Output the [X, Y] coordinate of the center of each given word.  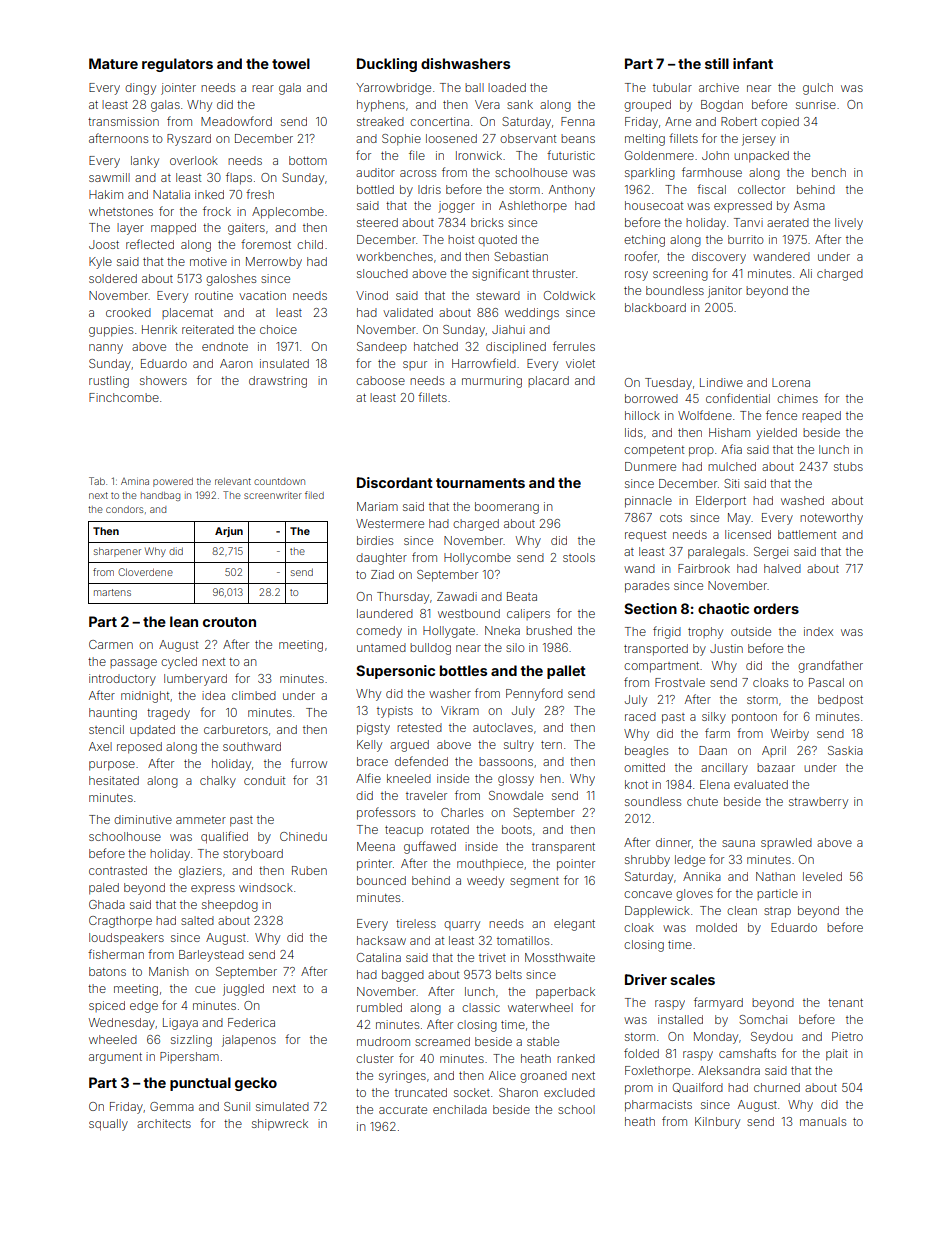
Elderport [721, 502]
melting [645, 140]
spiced [107, 1006]
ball [474, 87]
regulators [177, 65]
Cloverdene [145, 572]
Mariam [377, 506]
